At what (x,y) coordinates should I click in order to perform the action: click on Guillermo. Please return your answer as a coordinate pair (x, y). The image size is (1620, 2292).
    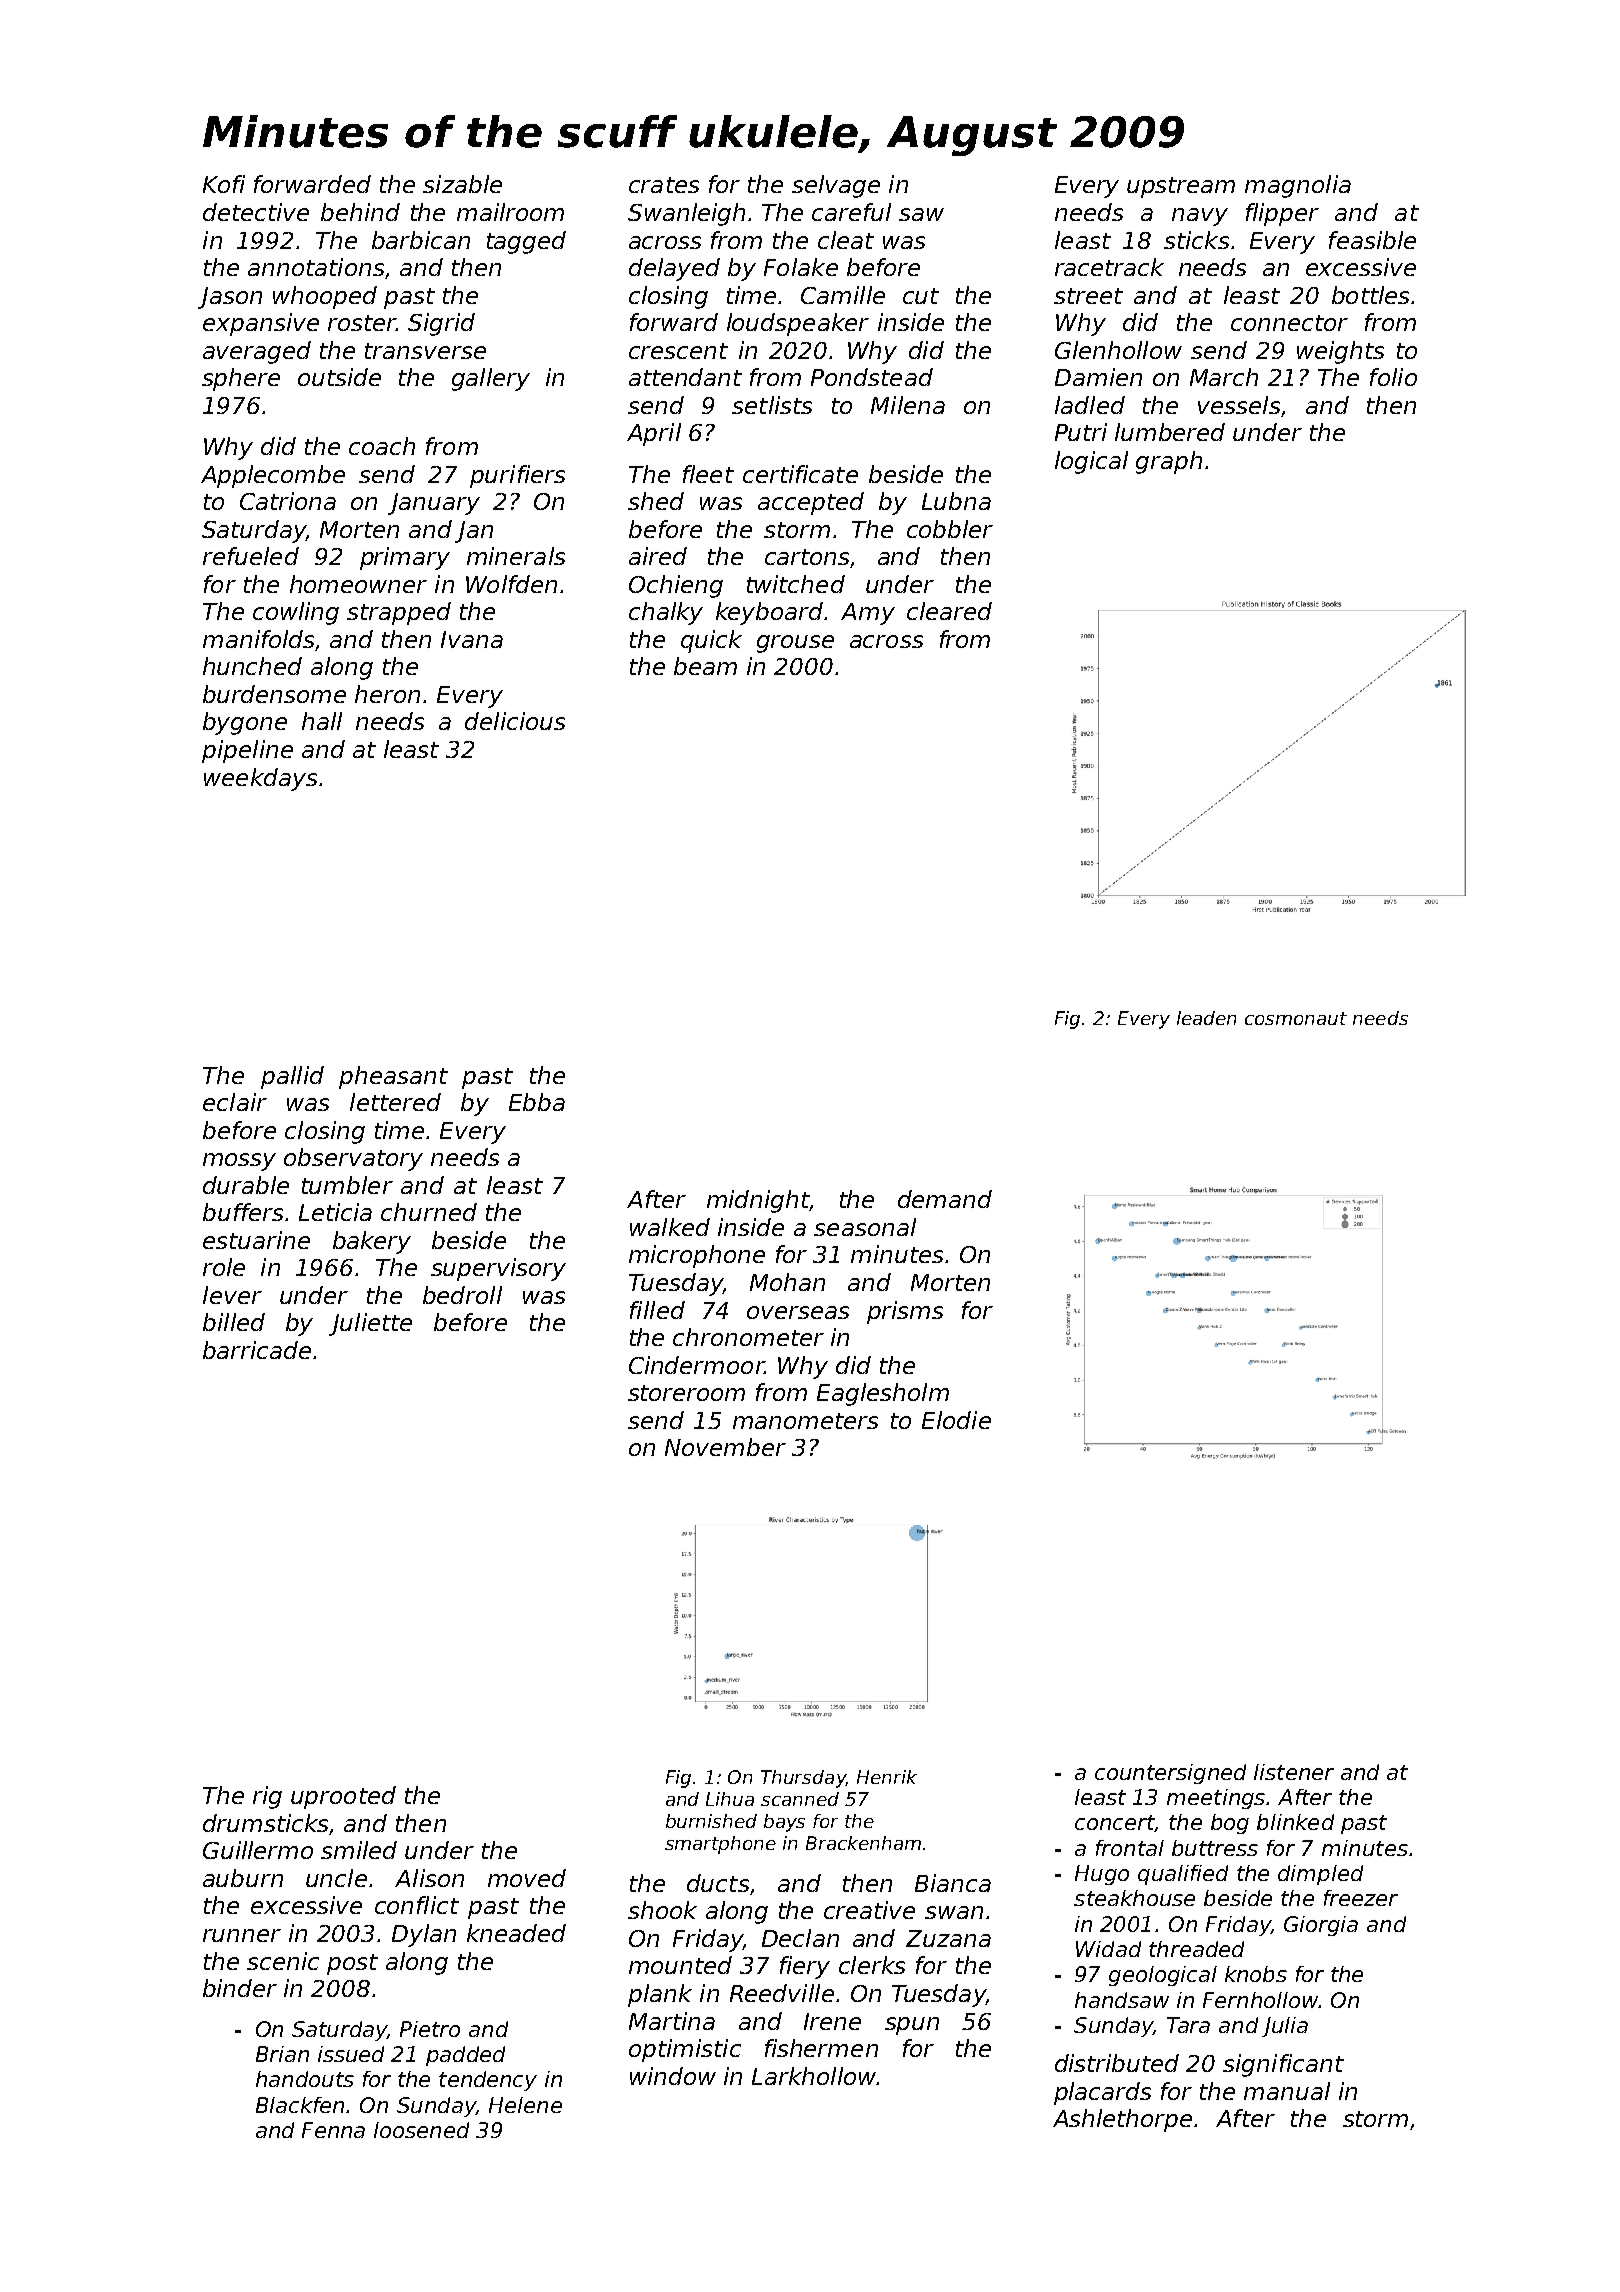
    Looking at the image, I should click on (258, 1850).
